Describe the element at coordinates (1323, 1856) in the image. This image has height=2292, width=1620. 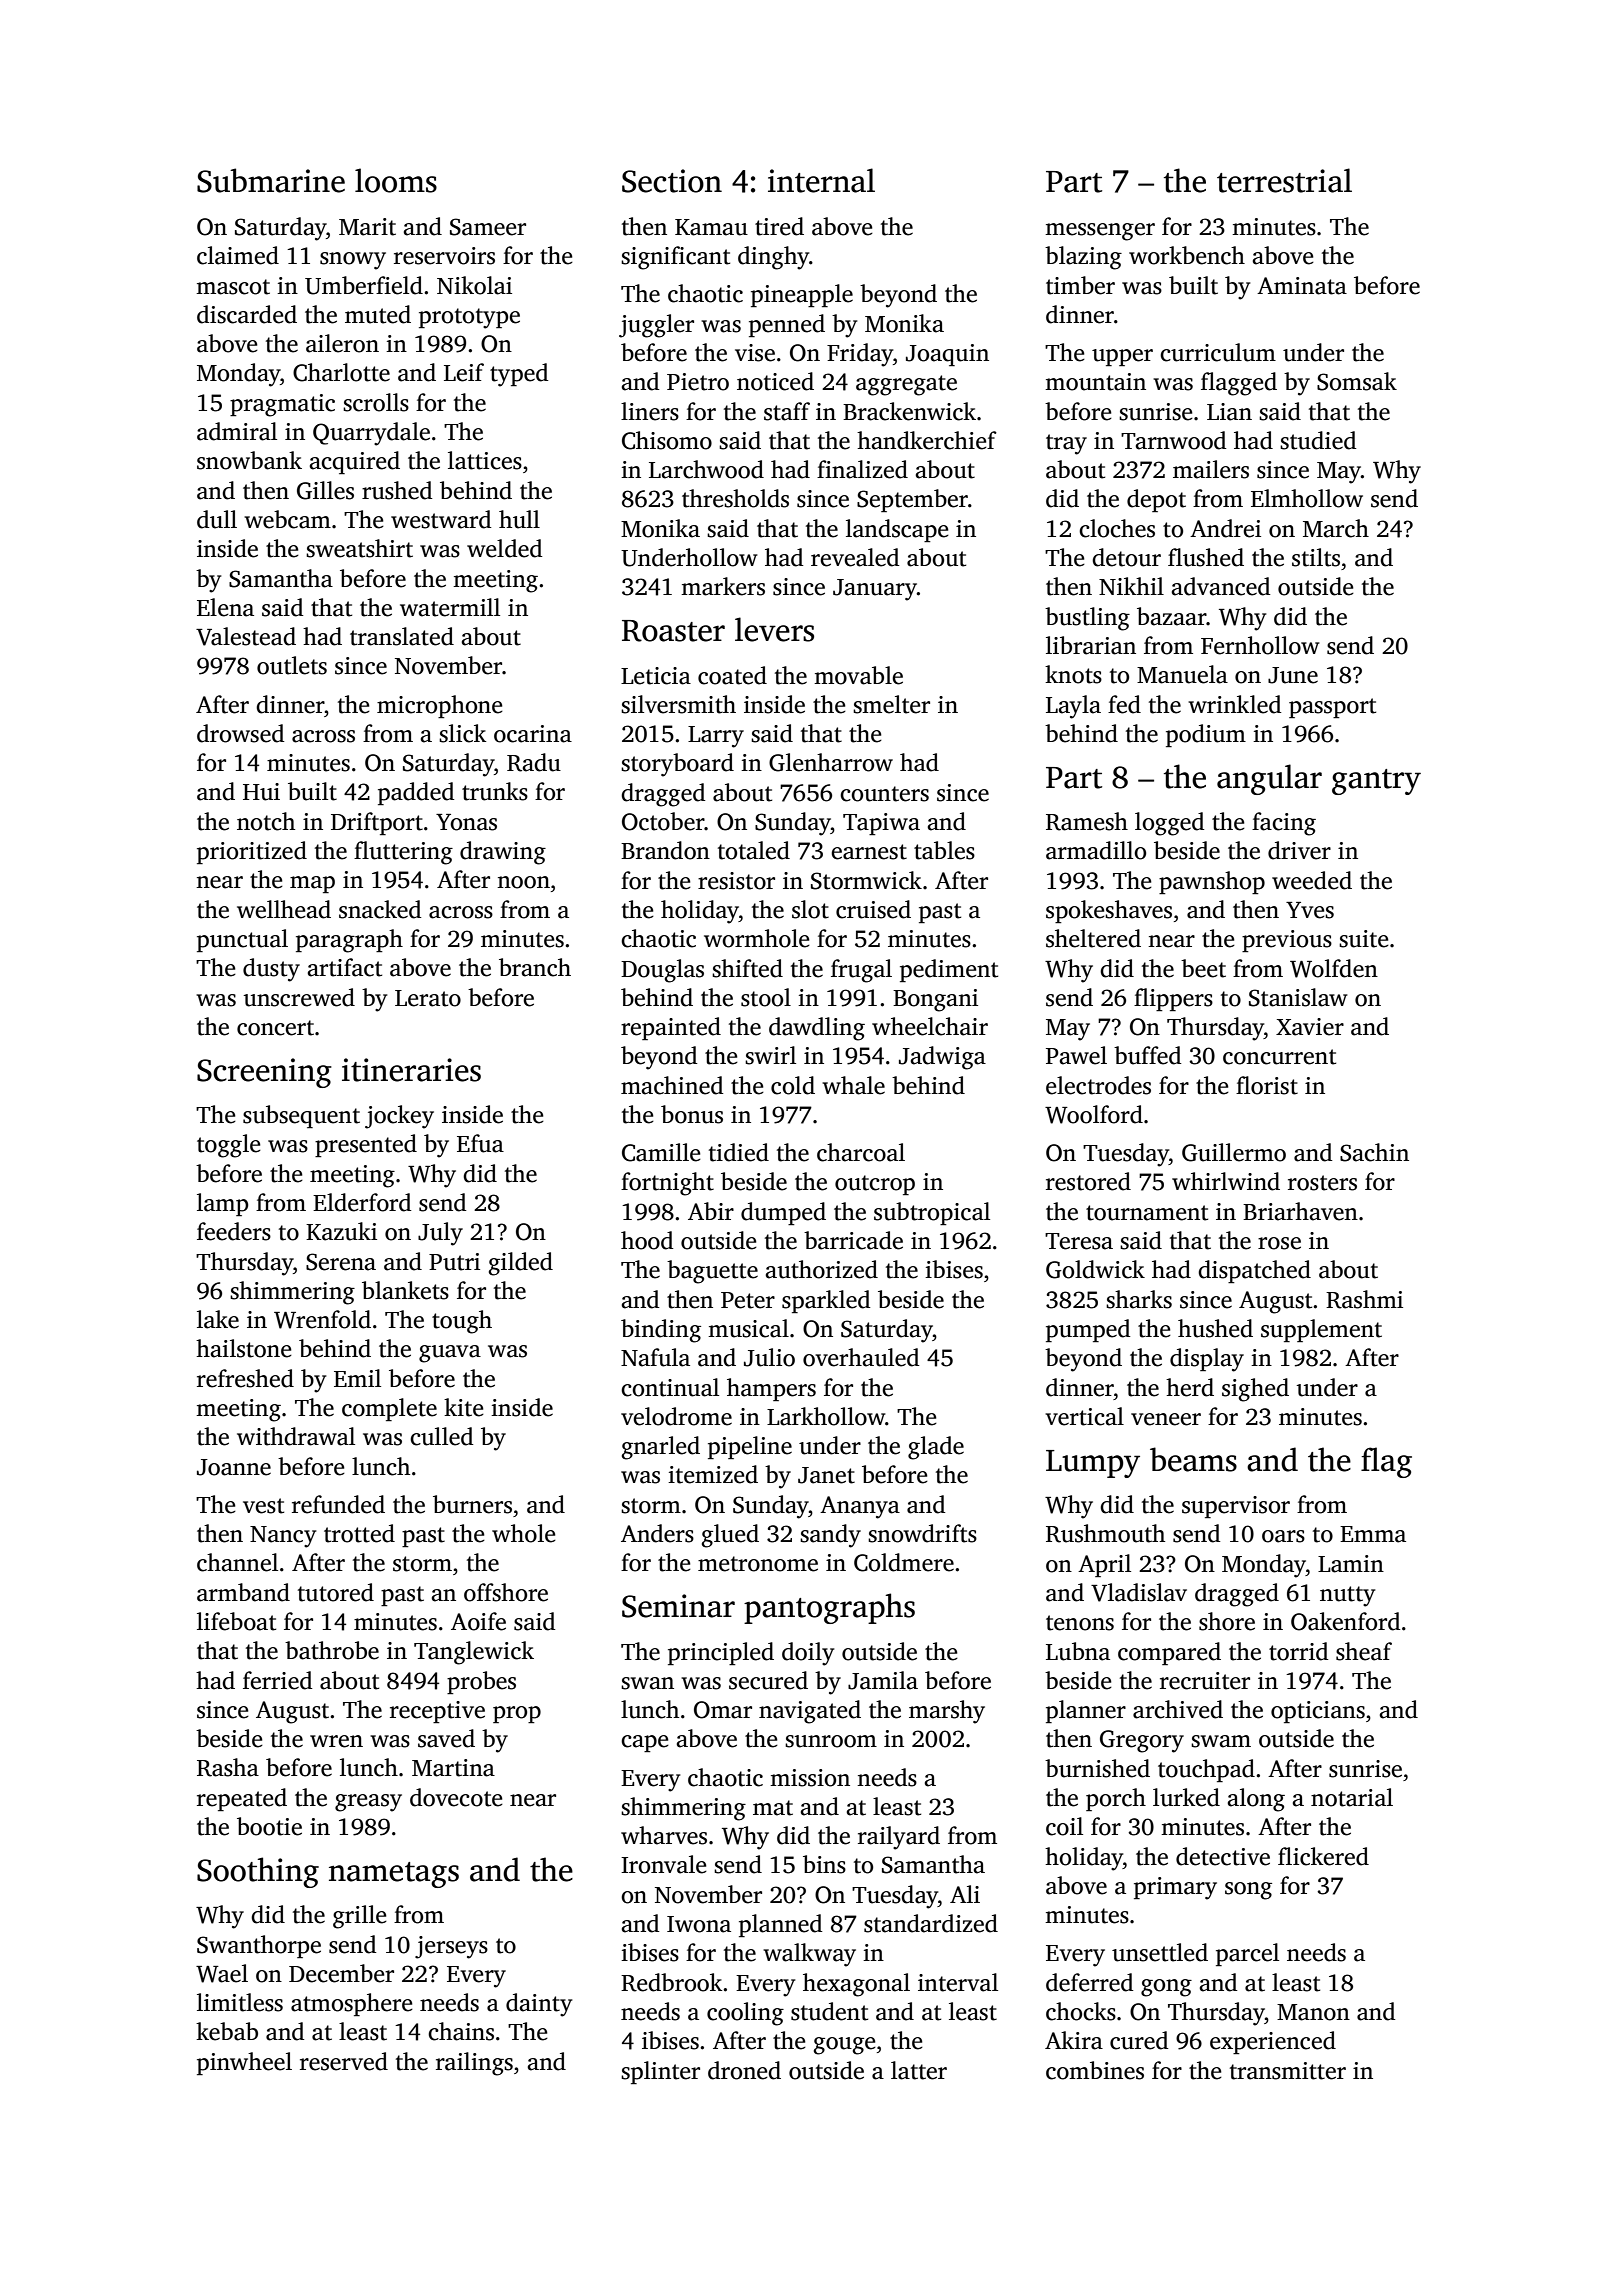
I see `flickered` at that location.
